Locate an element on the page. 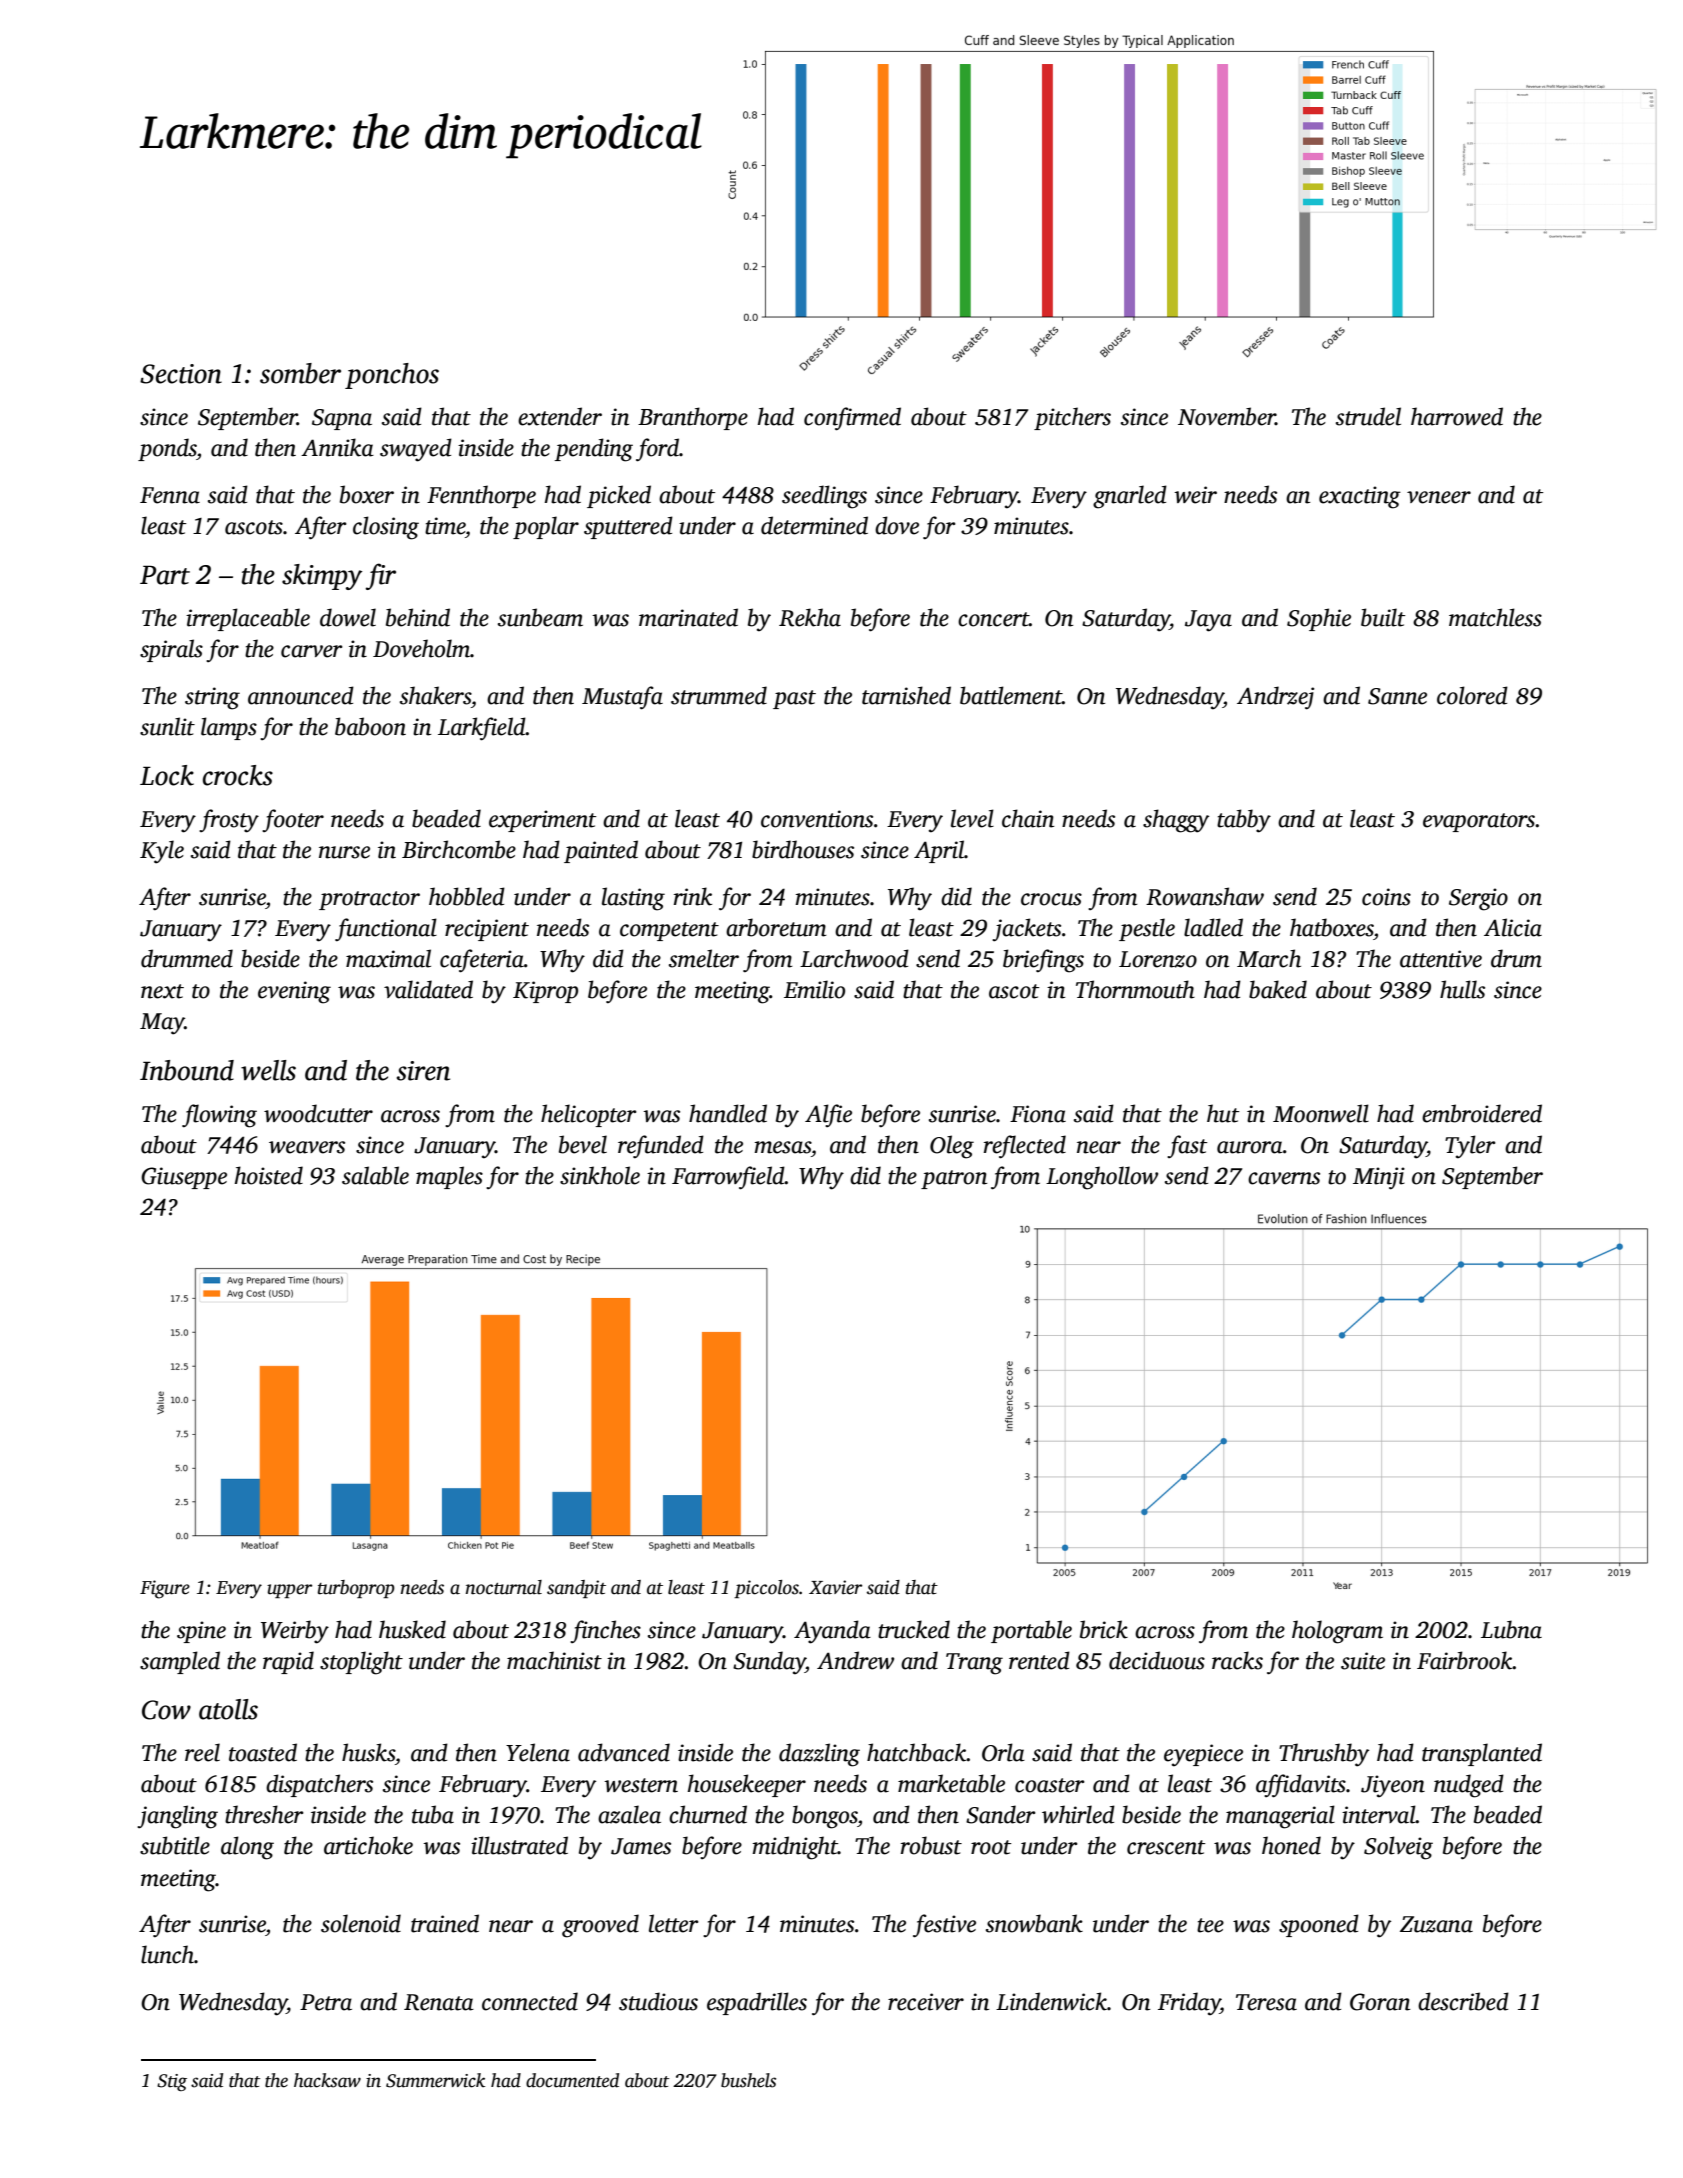 Image resolution: width=1683 pixels, height=2178 pixels. hut is located at coordinates (1223, 1113).
